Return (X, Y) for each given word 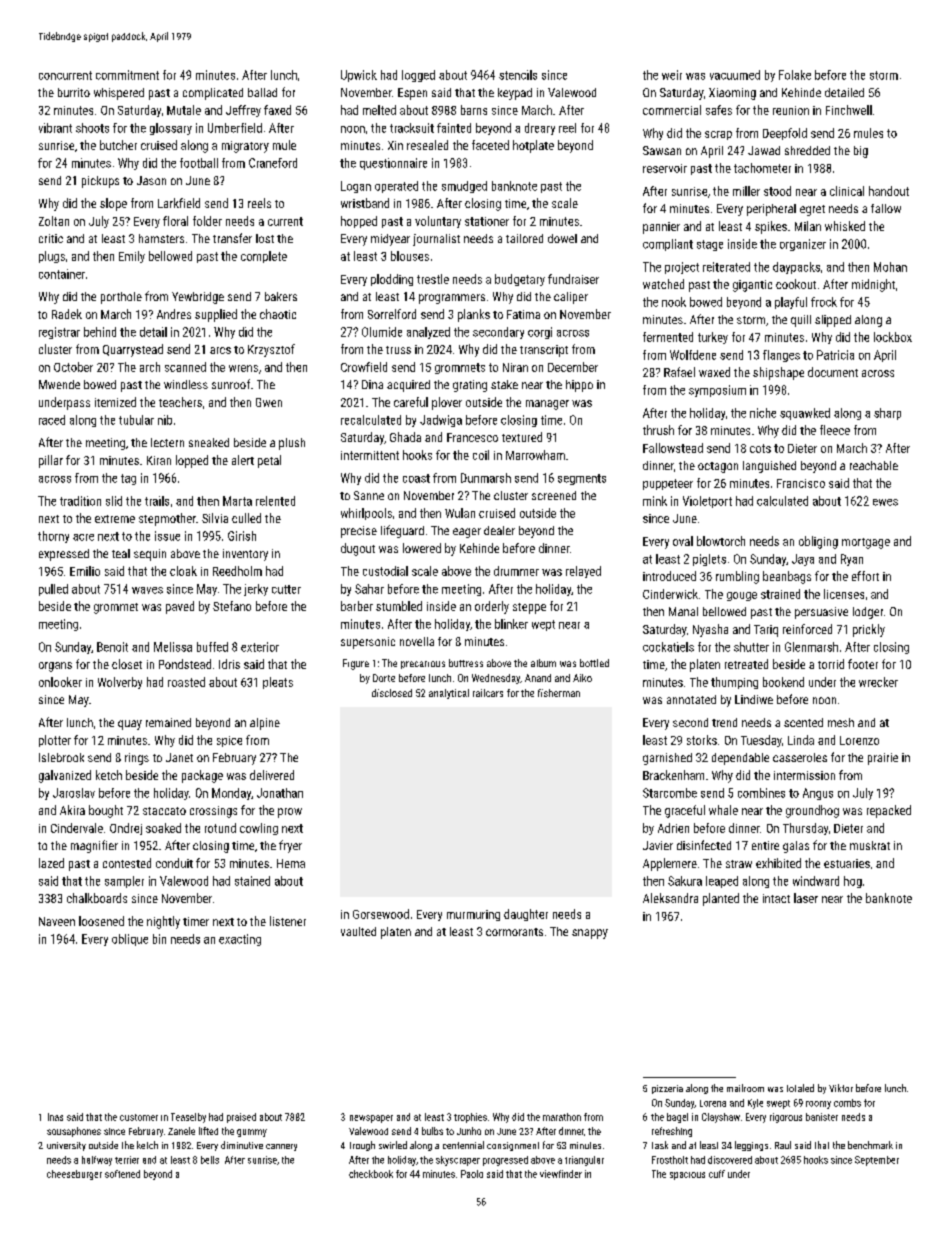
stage (710, 245)
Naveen (57, 921)
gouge (742, 596)
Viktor (841, 1088)
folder (207, 221)
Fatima (523, 314)
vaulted (358, 931)
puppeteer (668, 484)
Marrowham (535, 455)
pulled (53, 590)
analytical (449, 694)
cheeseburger (74, 1175)
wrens (243, 368)
